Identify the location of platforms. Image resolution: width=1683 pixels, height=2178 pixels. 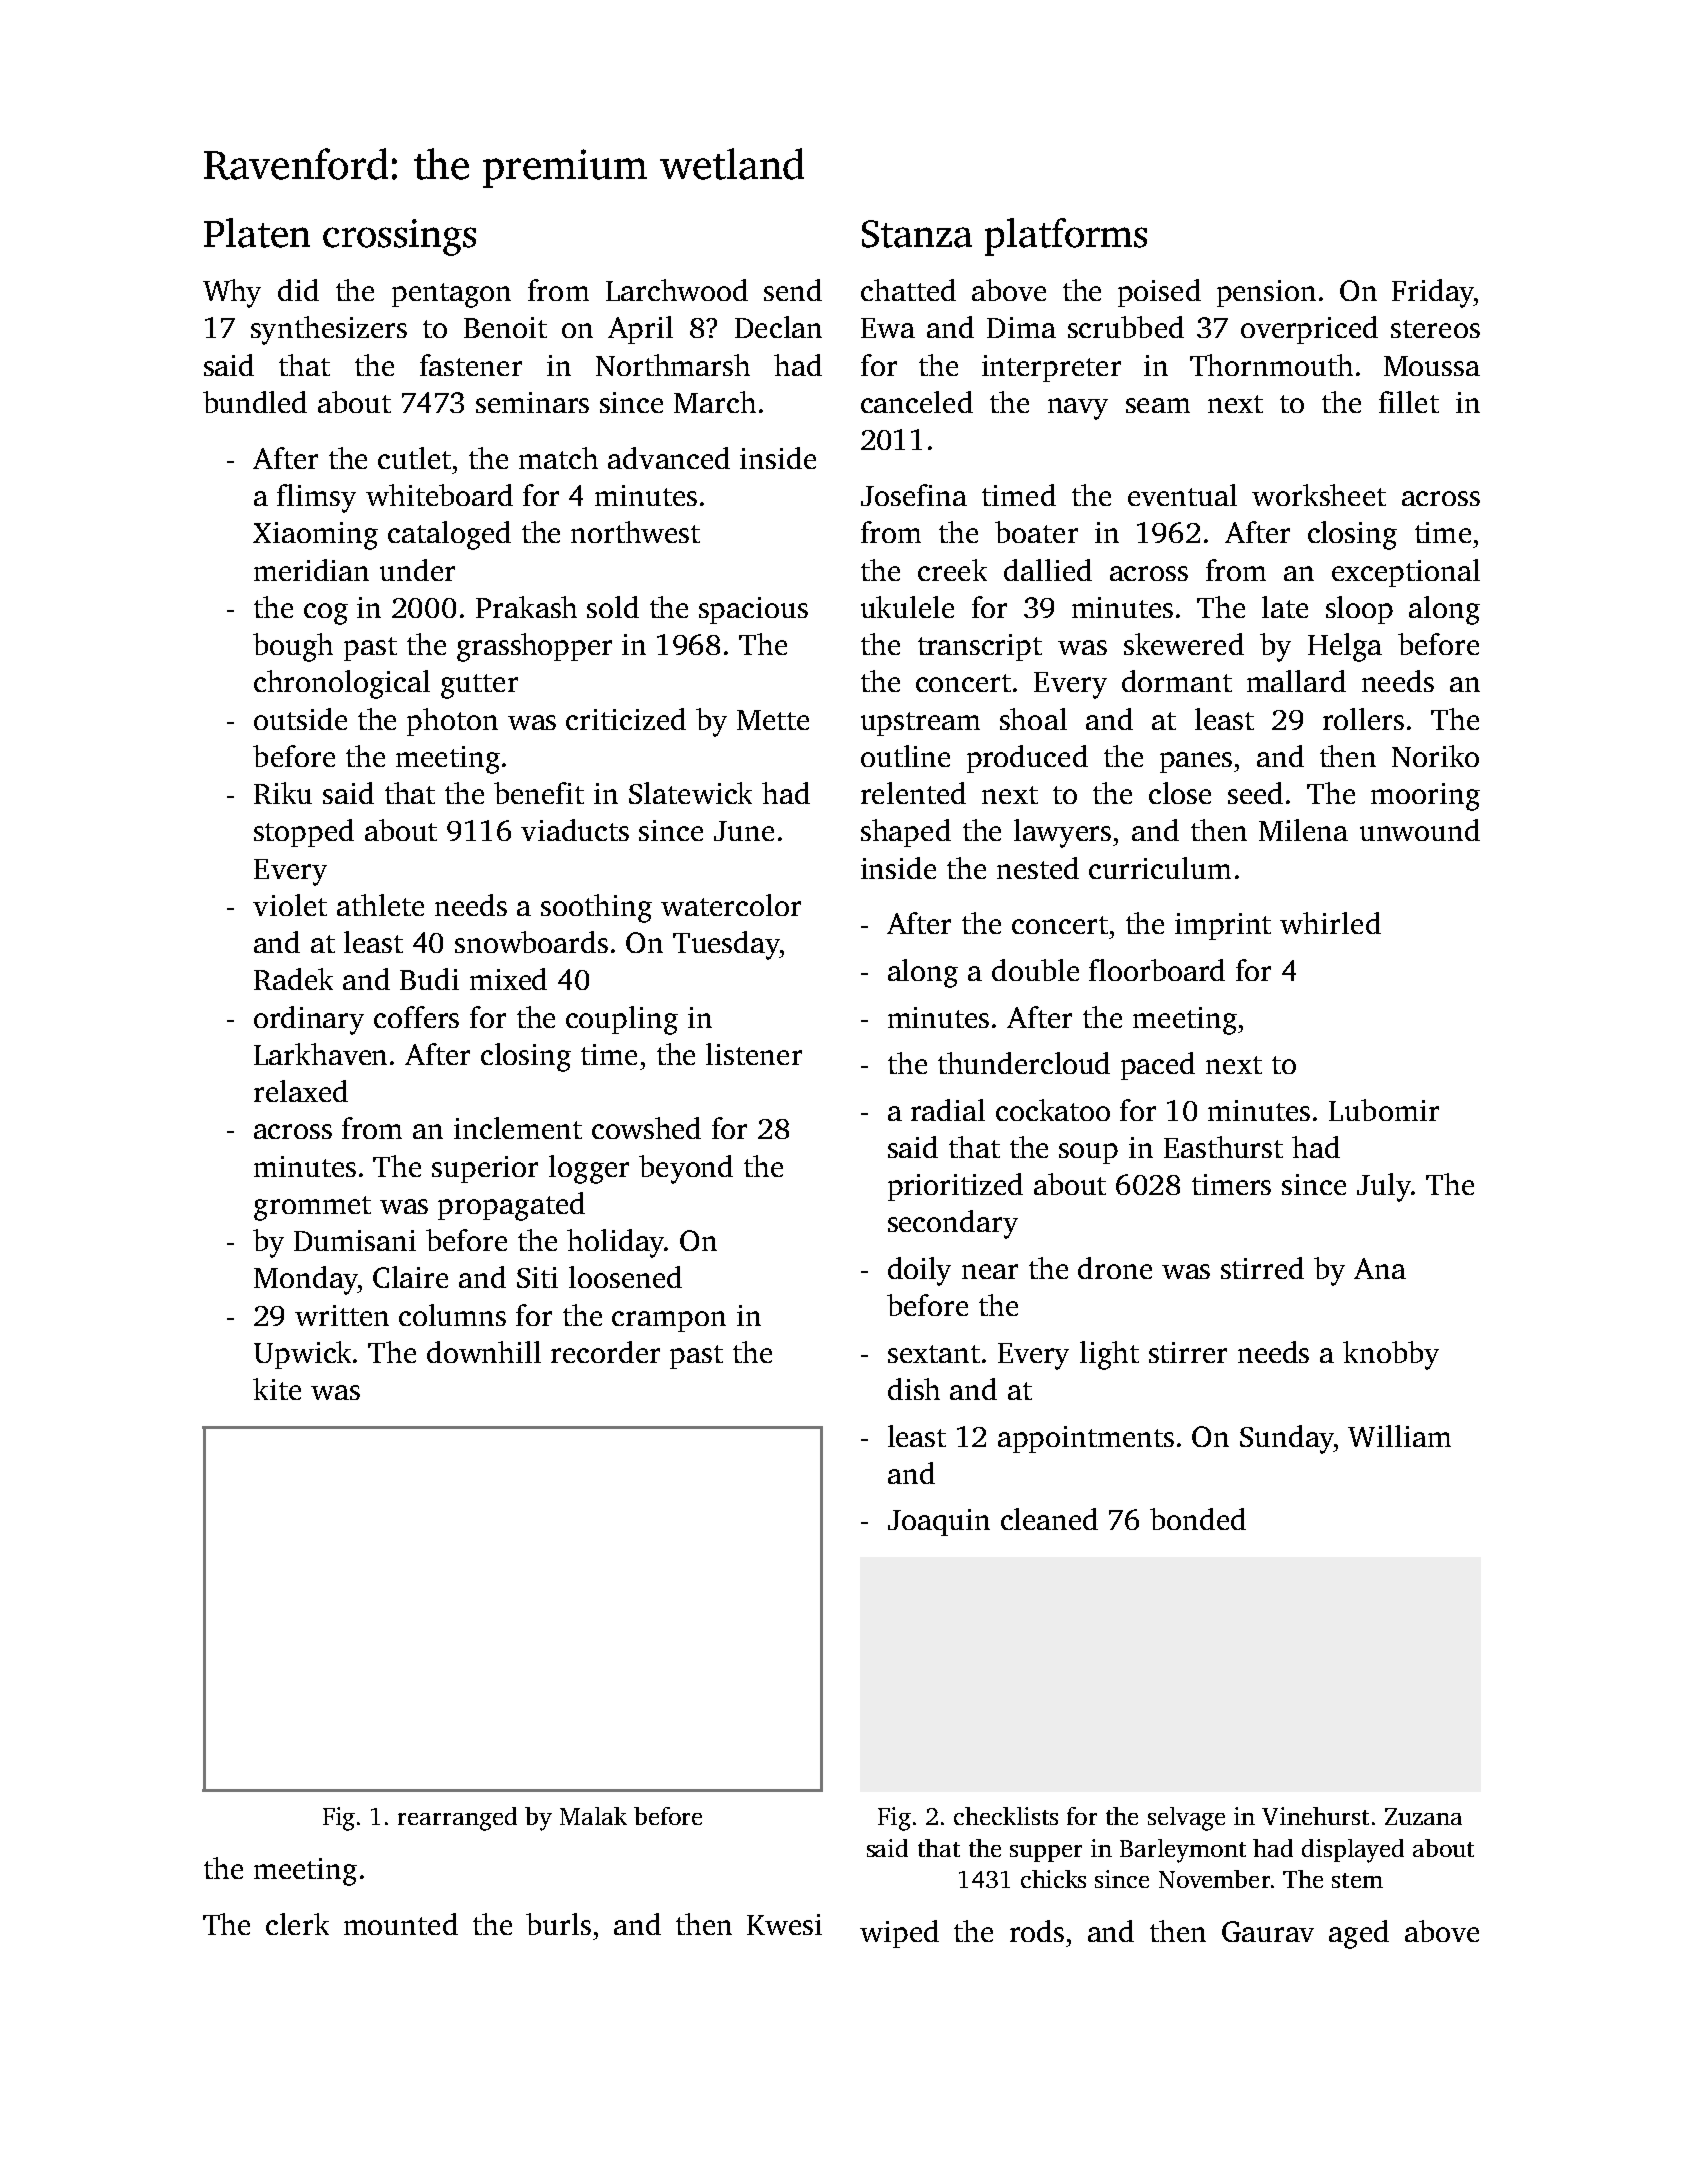
(1066, 237).
